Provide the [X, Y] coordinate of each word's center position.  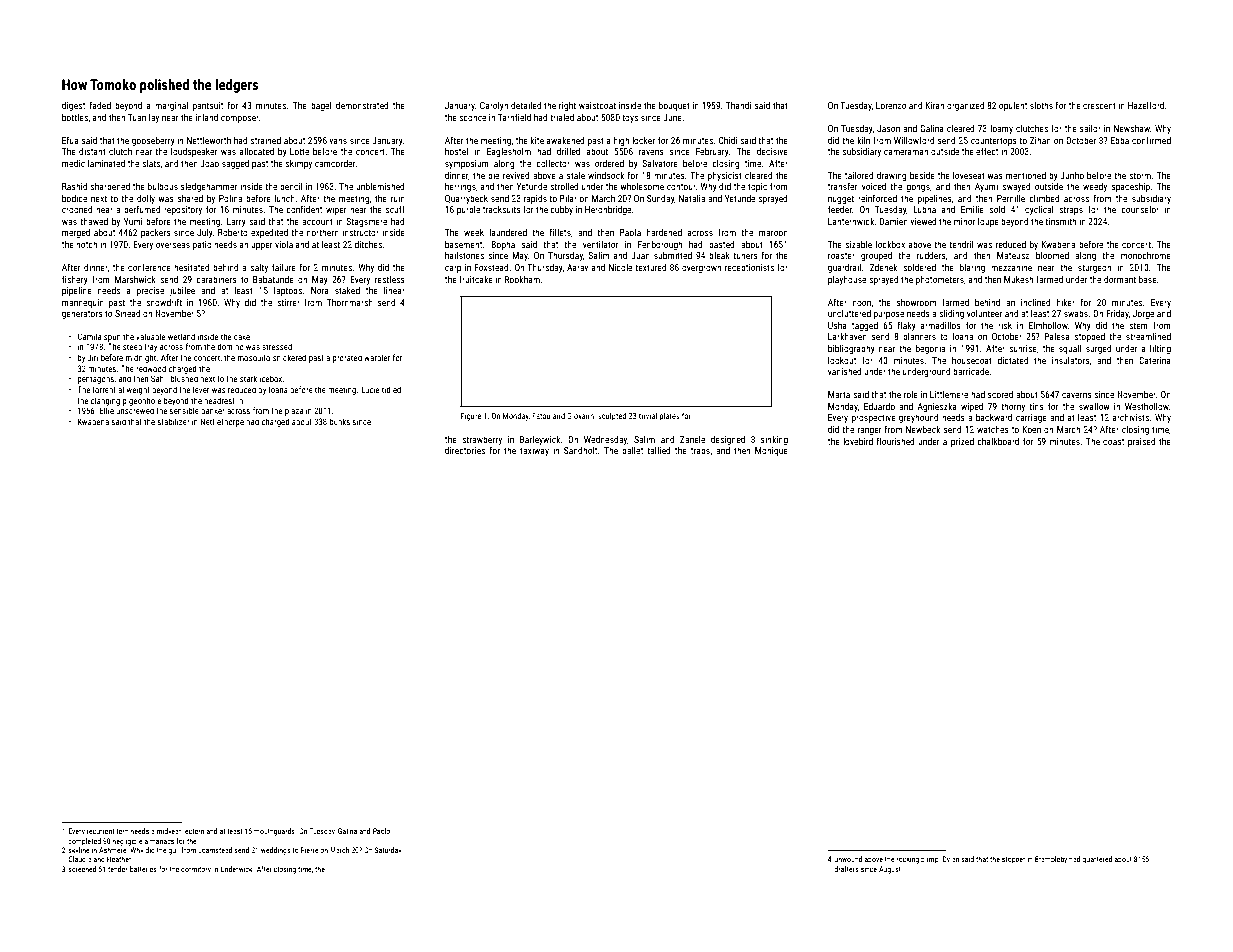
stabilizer [174, 421]
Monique [771, 451]
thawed [94, 221]
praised [1142, 442]
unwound [848, 859]
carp [453, 269]
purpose [889, 315]
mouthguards [274, 832]
